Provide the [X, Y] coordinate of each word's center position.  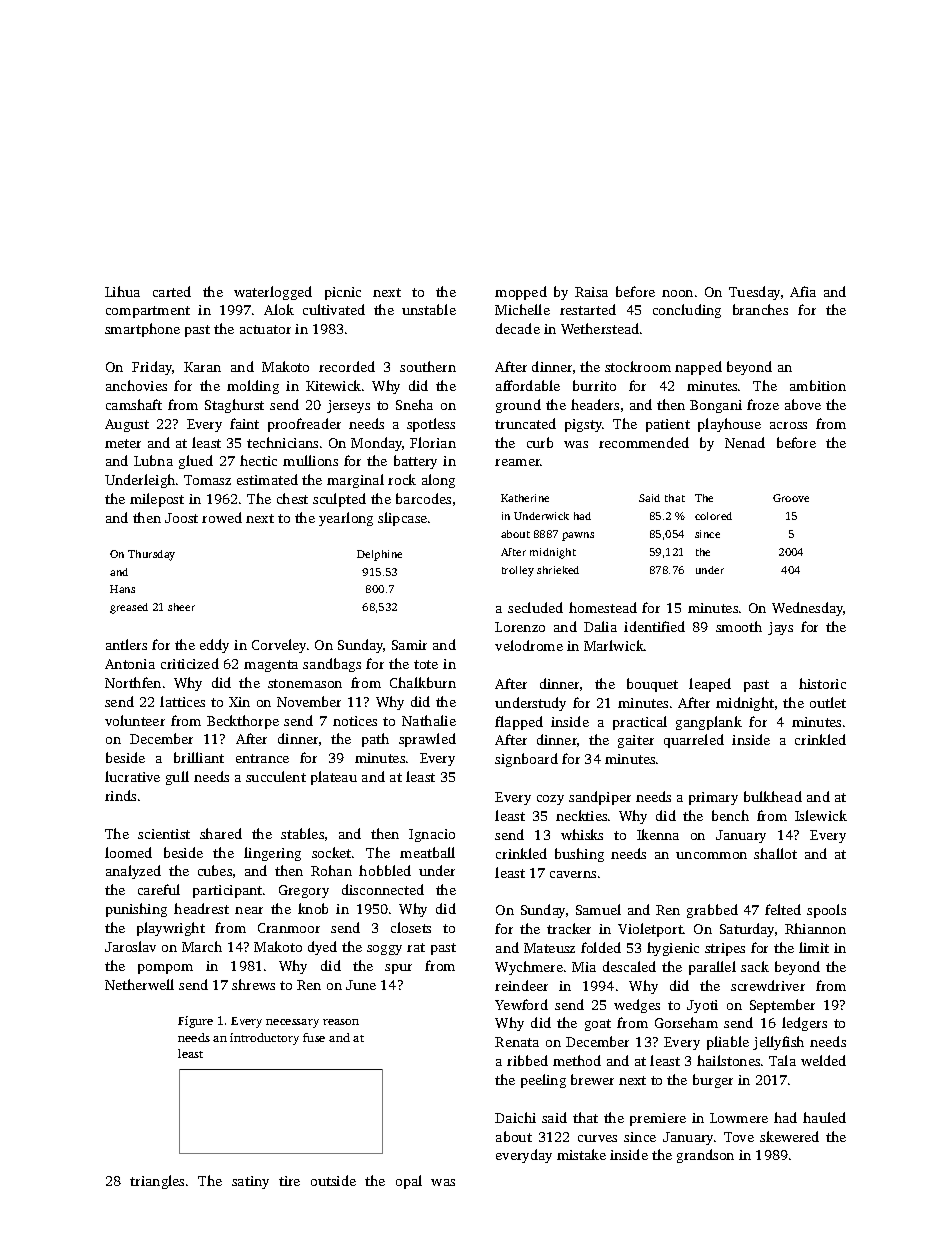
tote [426, 664]
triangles [157, 1182]
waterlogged [273, 293]
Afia [803, 291]
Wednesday [807, 609]
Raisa [591, 292]
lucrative [132, 776]
